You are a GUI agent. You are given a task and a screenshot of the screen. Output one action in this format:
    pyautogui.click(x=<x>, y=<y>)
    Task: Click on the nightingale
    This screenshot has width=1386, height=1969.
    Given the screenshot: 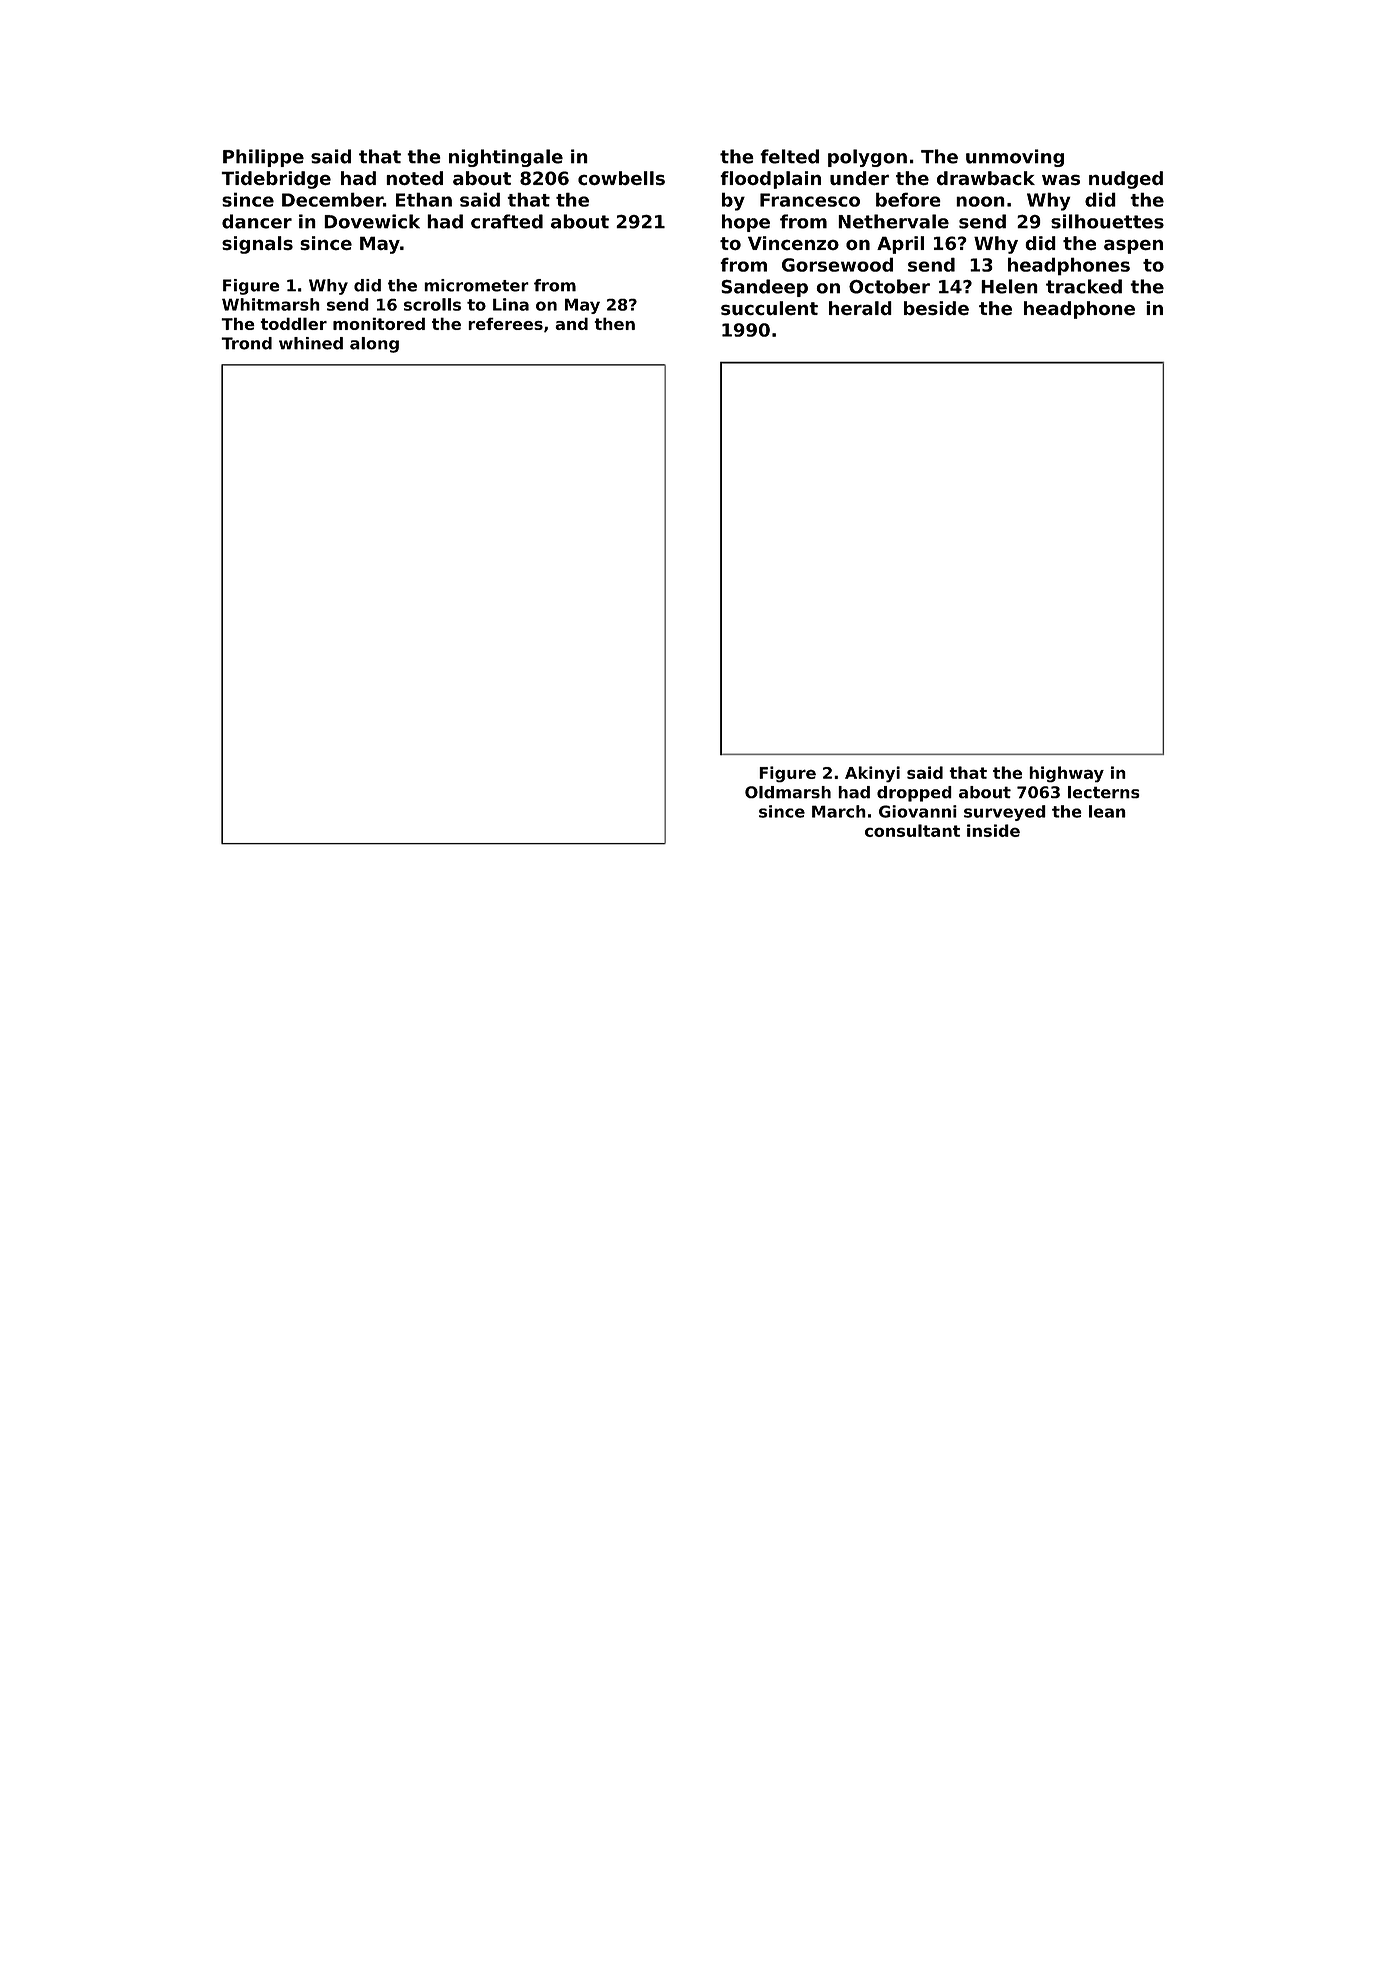 What is the action you would take?
    pyautogui.click(x=506, y=158)
